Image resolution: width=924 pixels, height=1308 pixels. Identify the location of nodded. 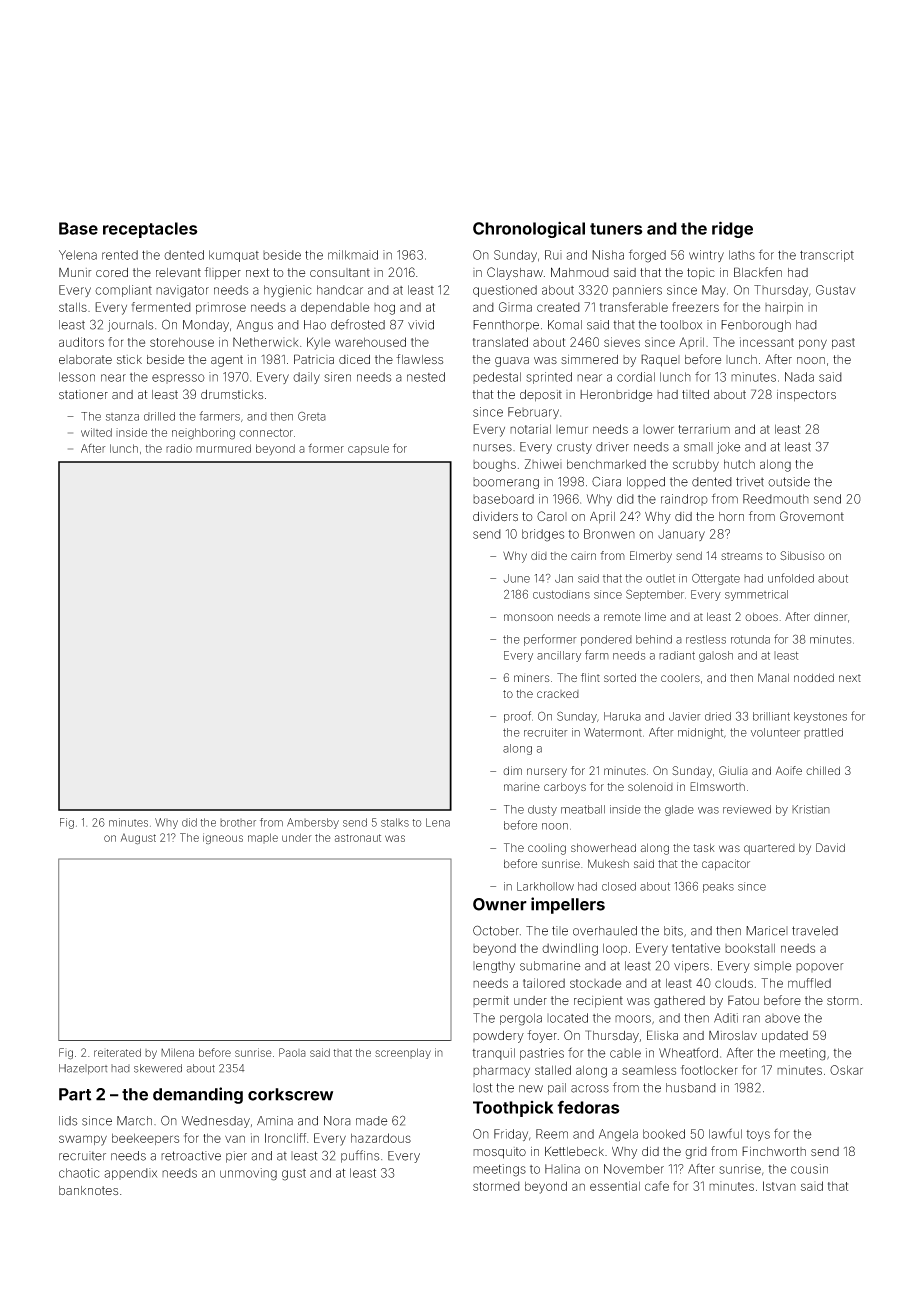
(814, 677).
